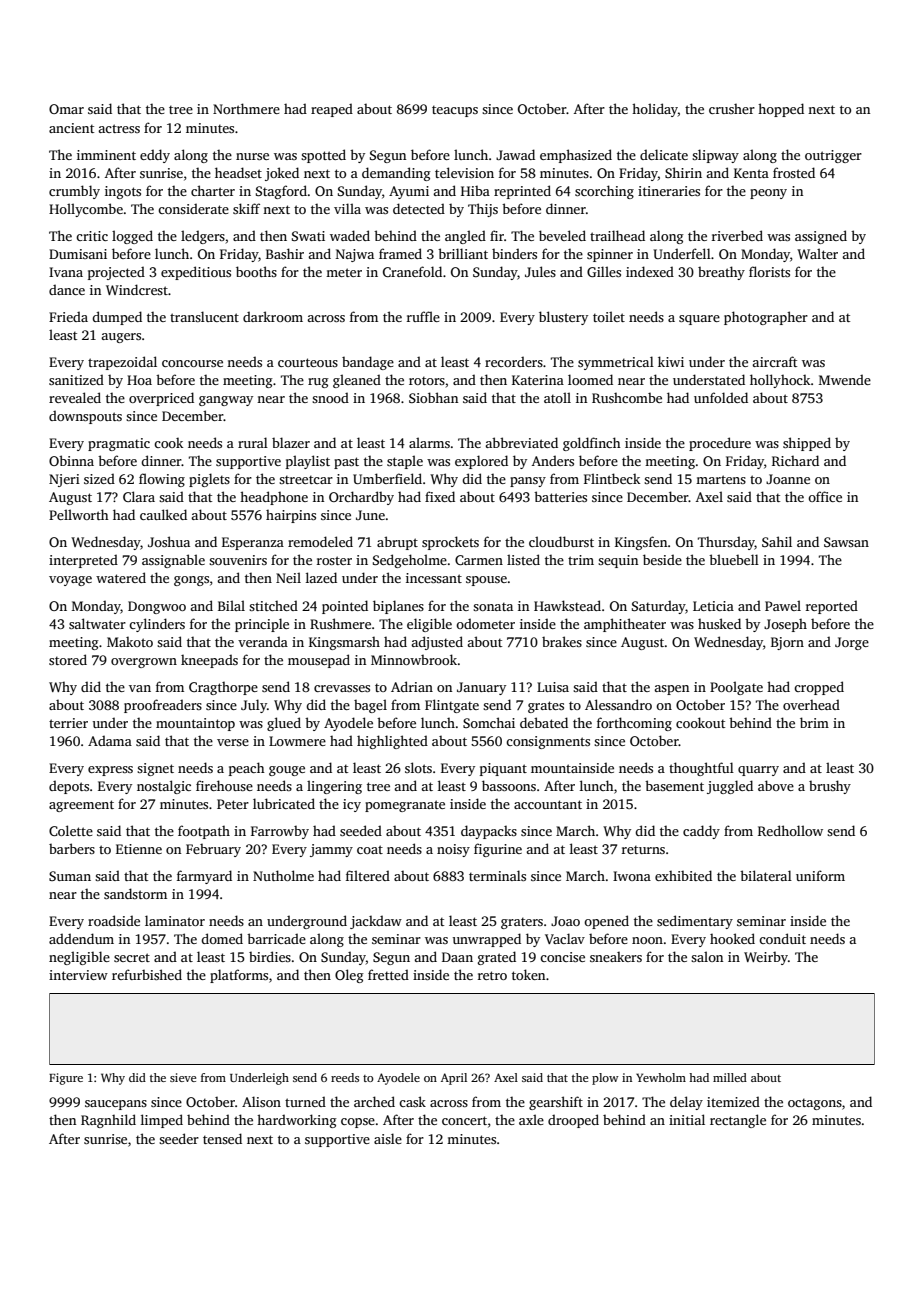  Describe the element at coordinates (355, 255) in the screenshot. I see `Najwa` at that location.
